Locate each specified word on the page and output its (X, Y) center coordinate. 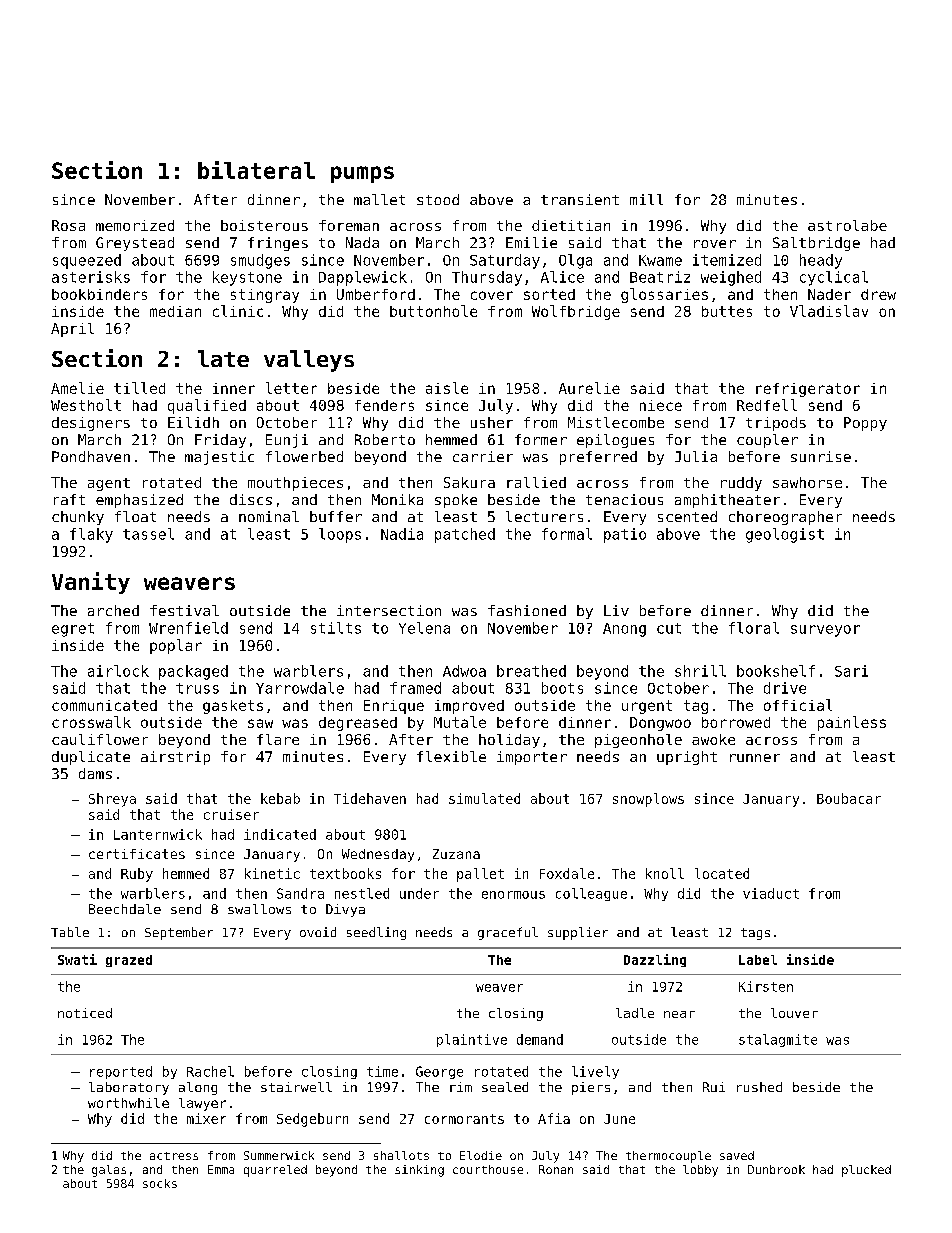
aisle (447, 388)
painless (852, 723)
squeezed (87, 261)
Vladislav (829, 311)
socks (160, 1183)
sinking (419, 1171)
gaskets (233, 707)
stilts (336, 628)
